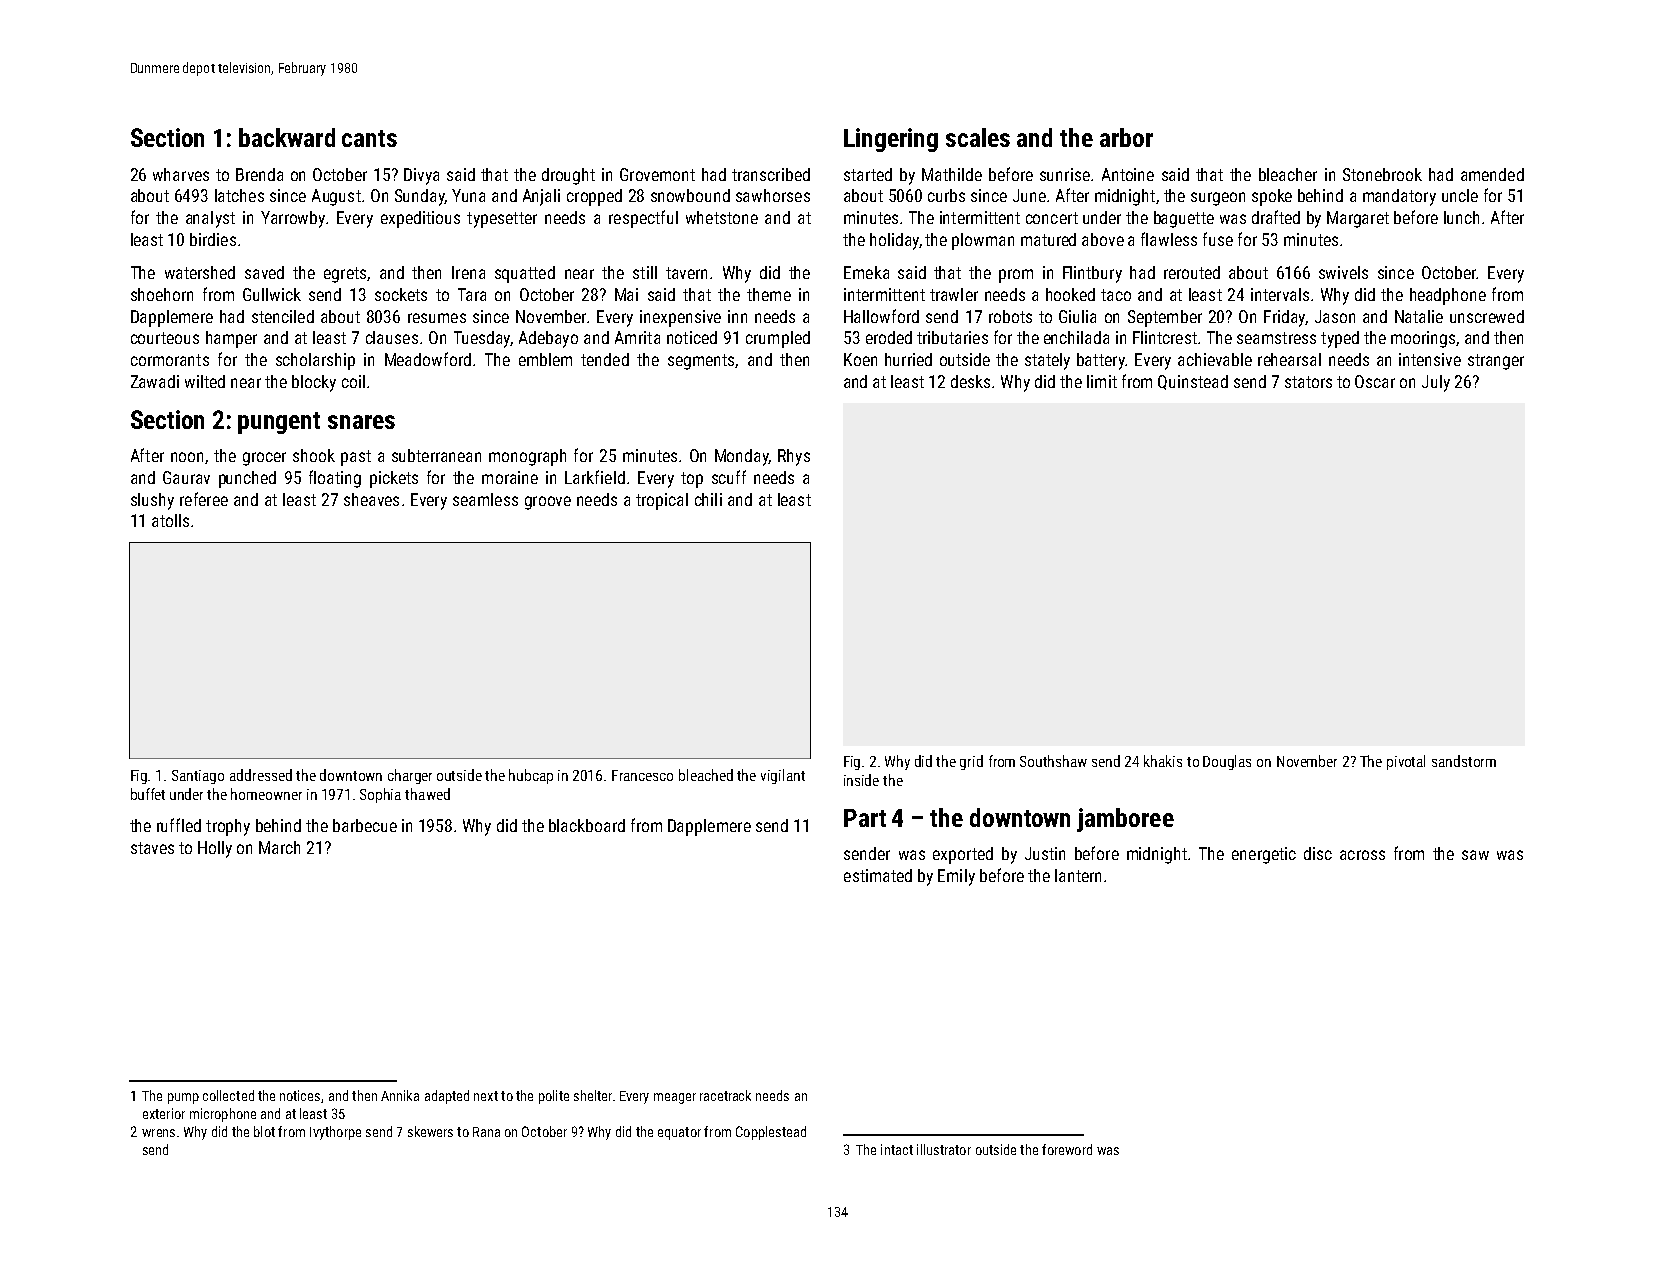 This screenshot has width=1654, height=1278. What do you see at coordinates (1492, 174) in the screenshot?
I see `amended` at bounding box center [1492, 174].
